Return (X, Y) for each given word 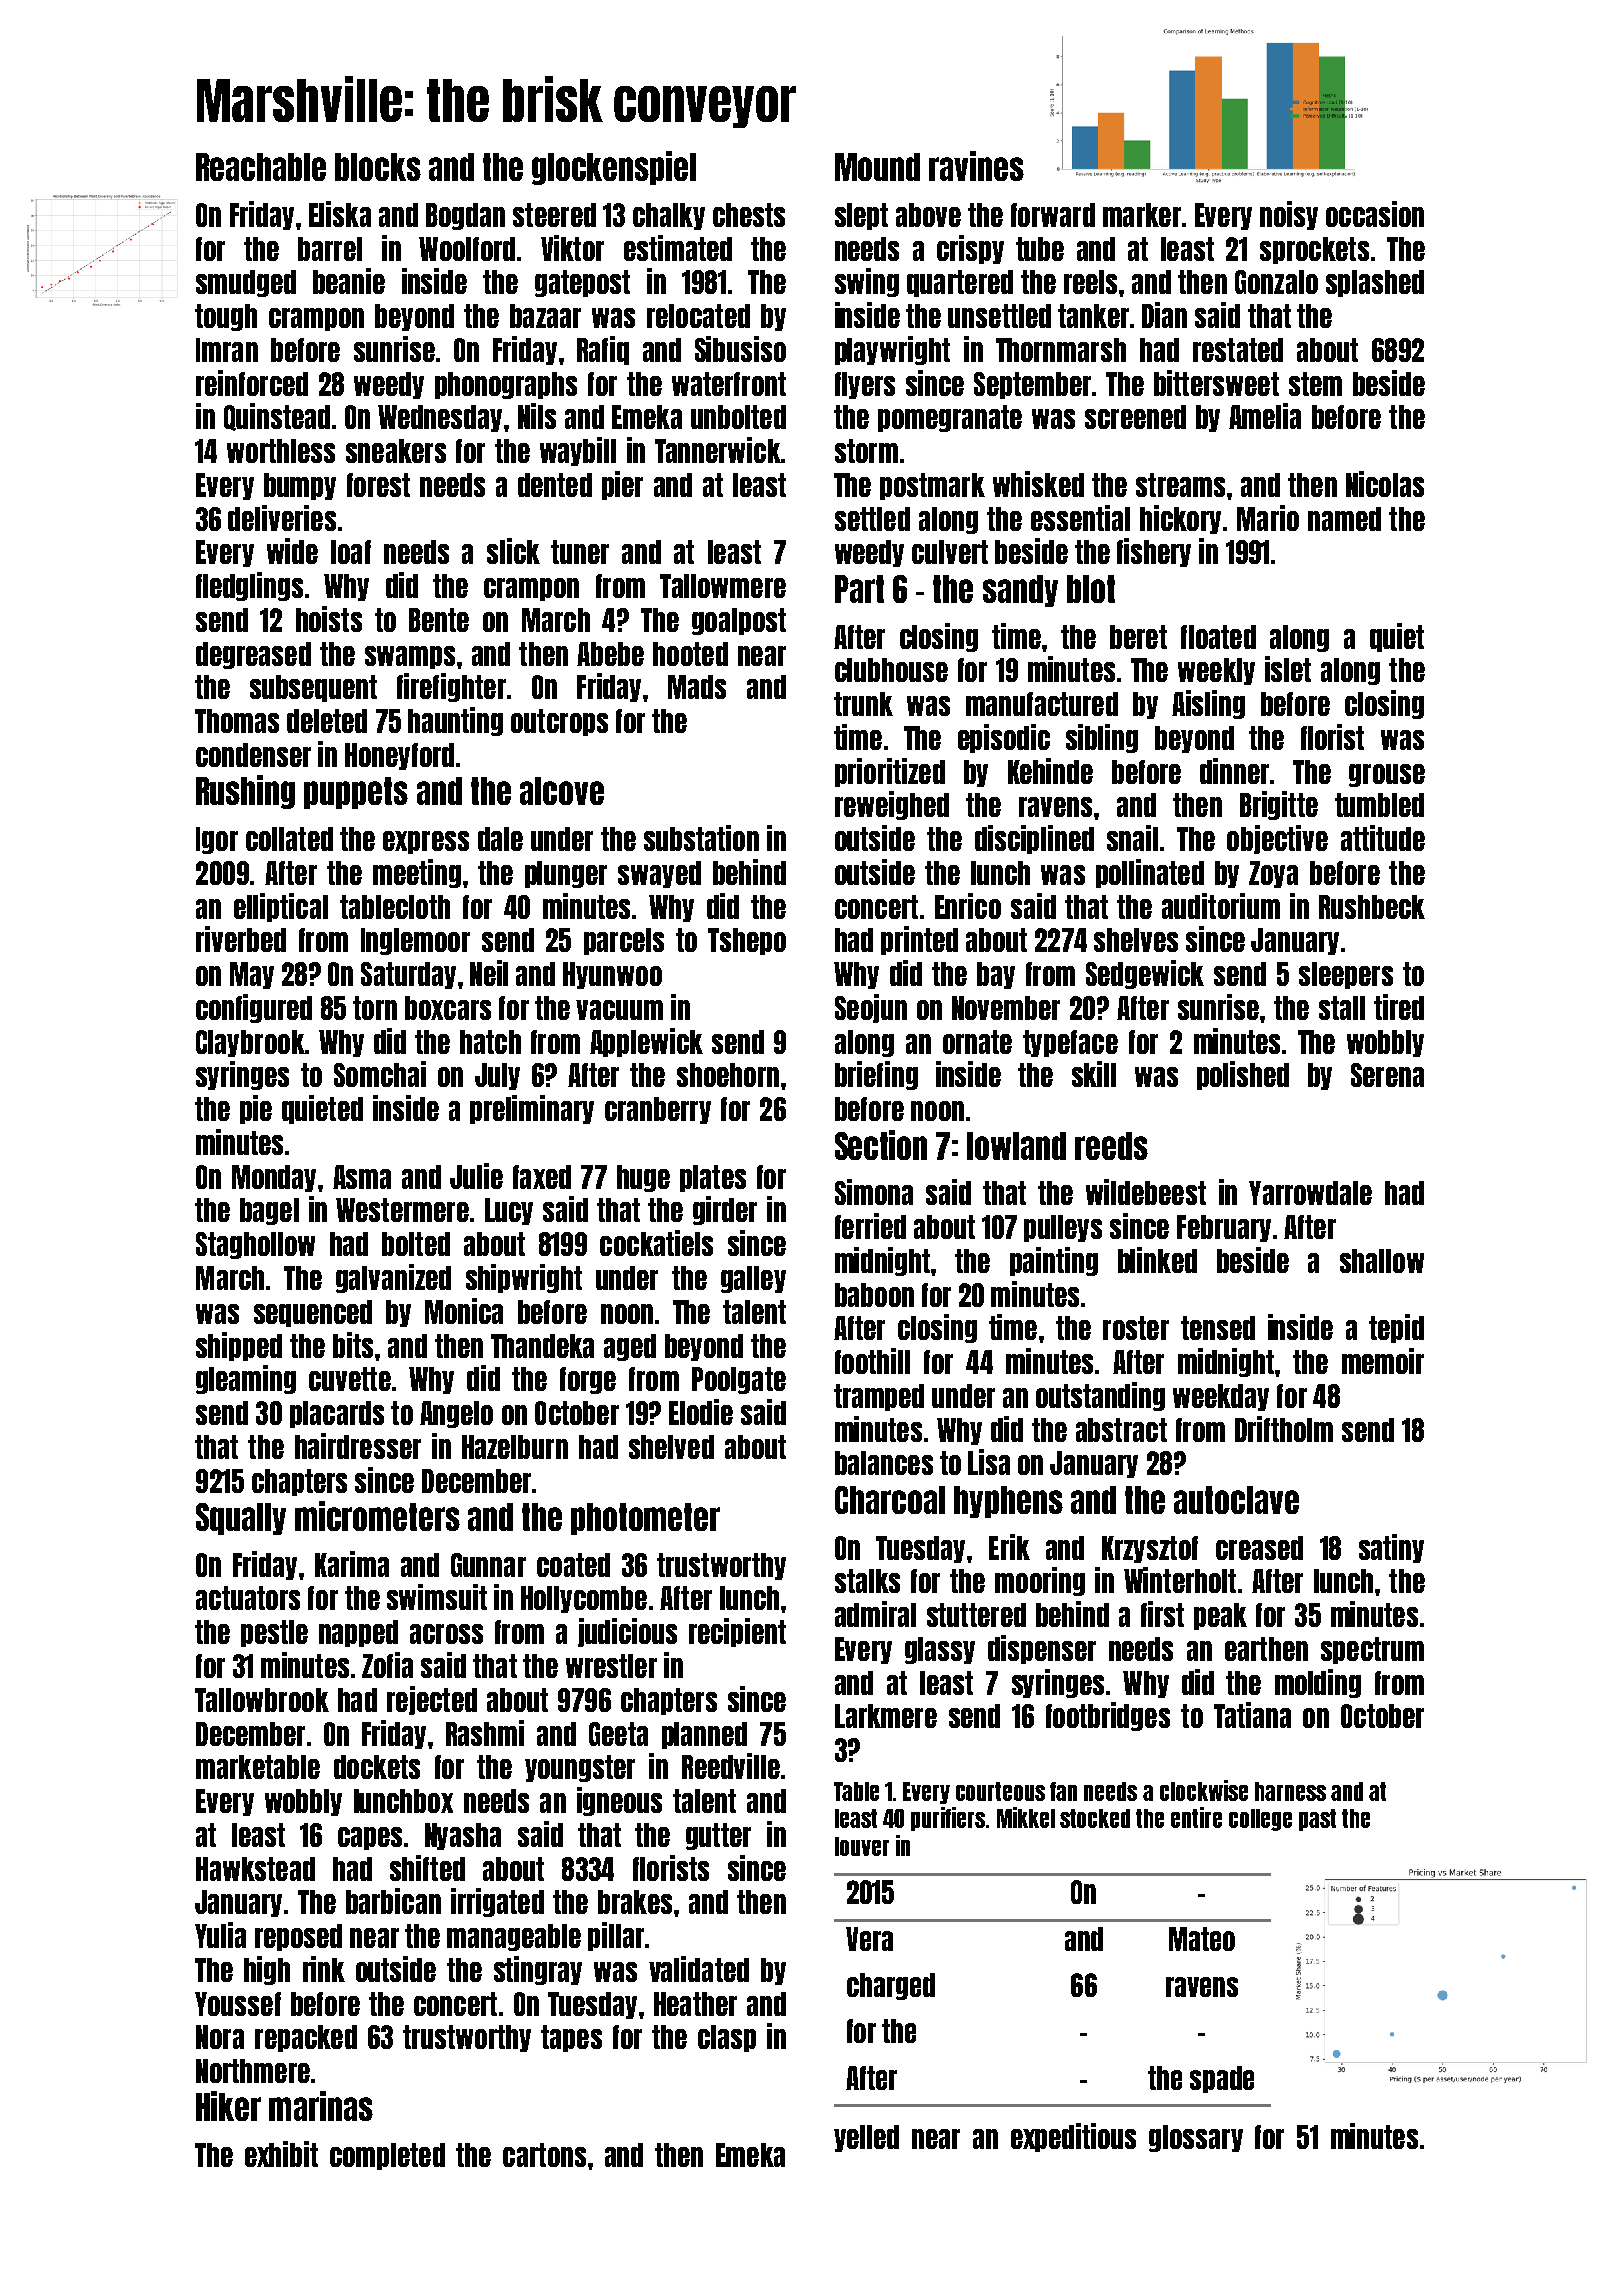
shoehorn (728, 1075)
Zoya (1273, 874)
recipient (737, 1632)
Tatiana (1252, 1715)
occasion (1375, 214)
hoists (329, 619)
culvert (950, 552)
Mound (877, 167)
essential (1080, 518)
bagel (269, 1211)
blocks (378, 167)
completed (387, 2156)
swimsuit (437, 1597)
